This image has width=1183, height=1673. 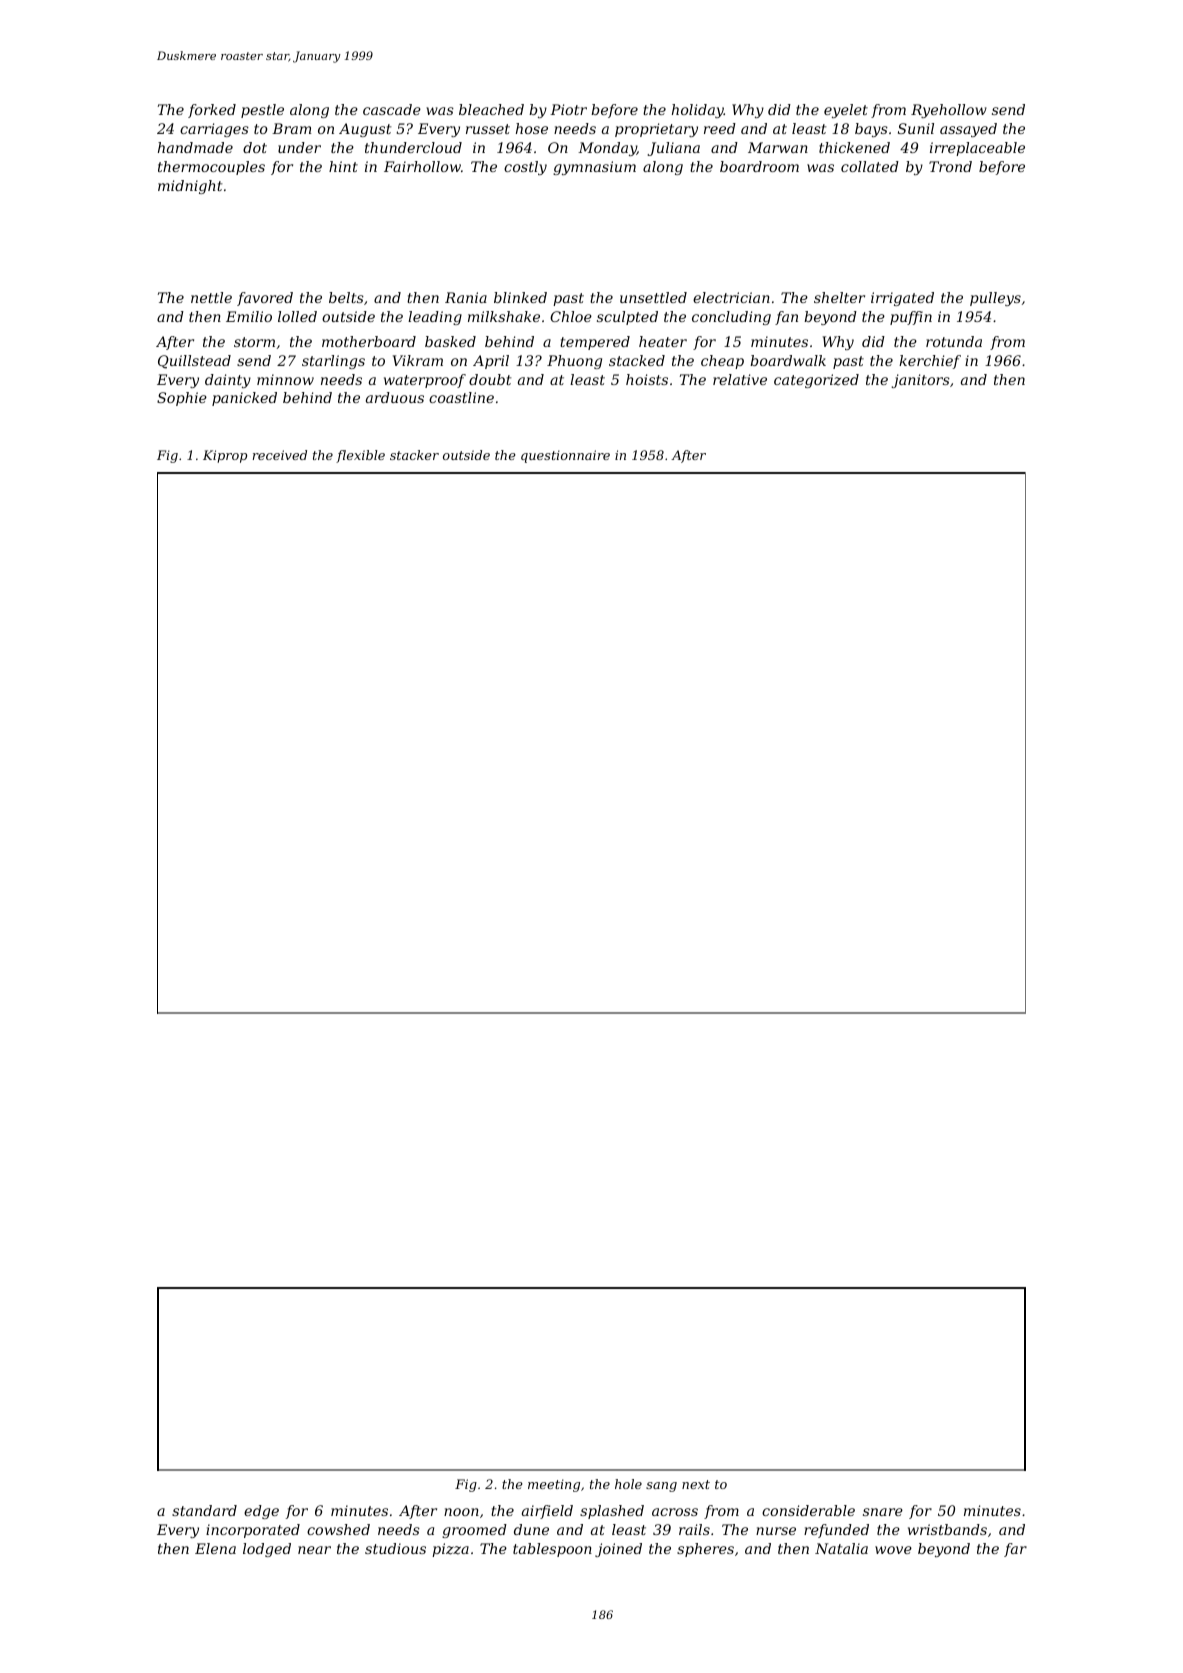 I want to click on belts, so click(x=346, y=297).
